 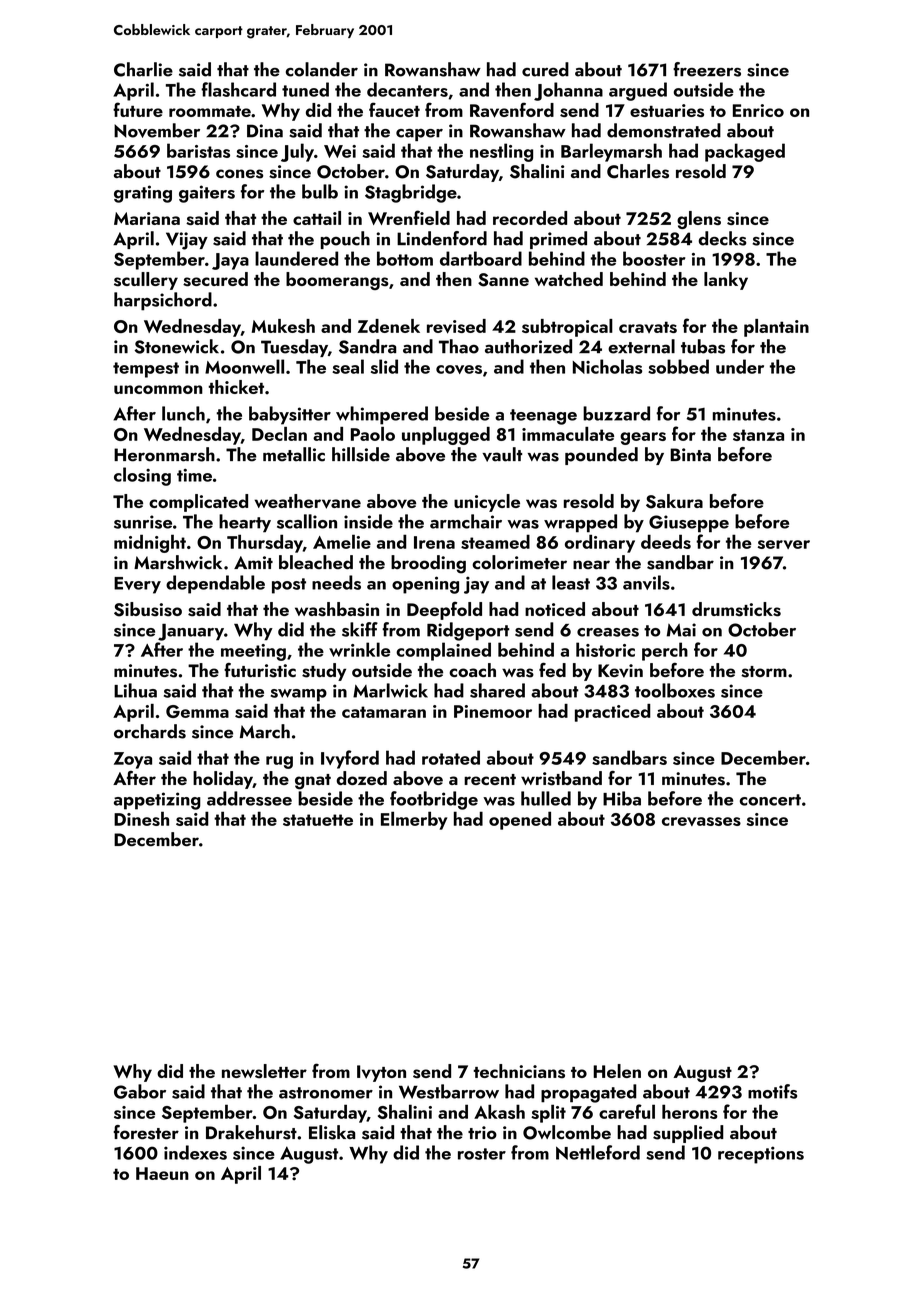 What do you see at coordinates (264, 1071) in the image?
I see `newsletter` at bounding box center [264, 1071].
